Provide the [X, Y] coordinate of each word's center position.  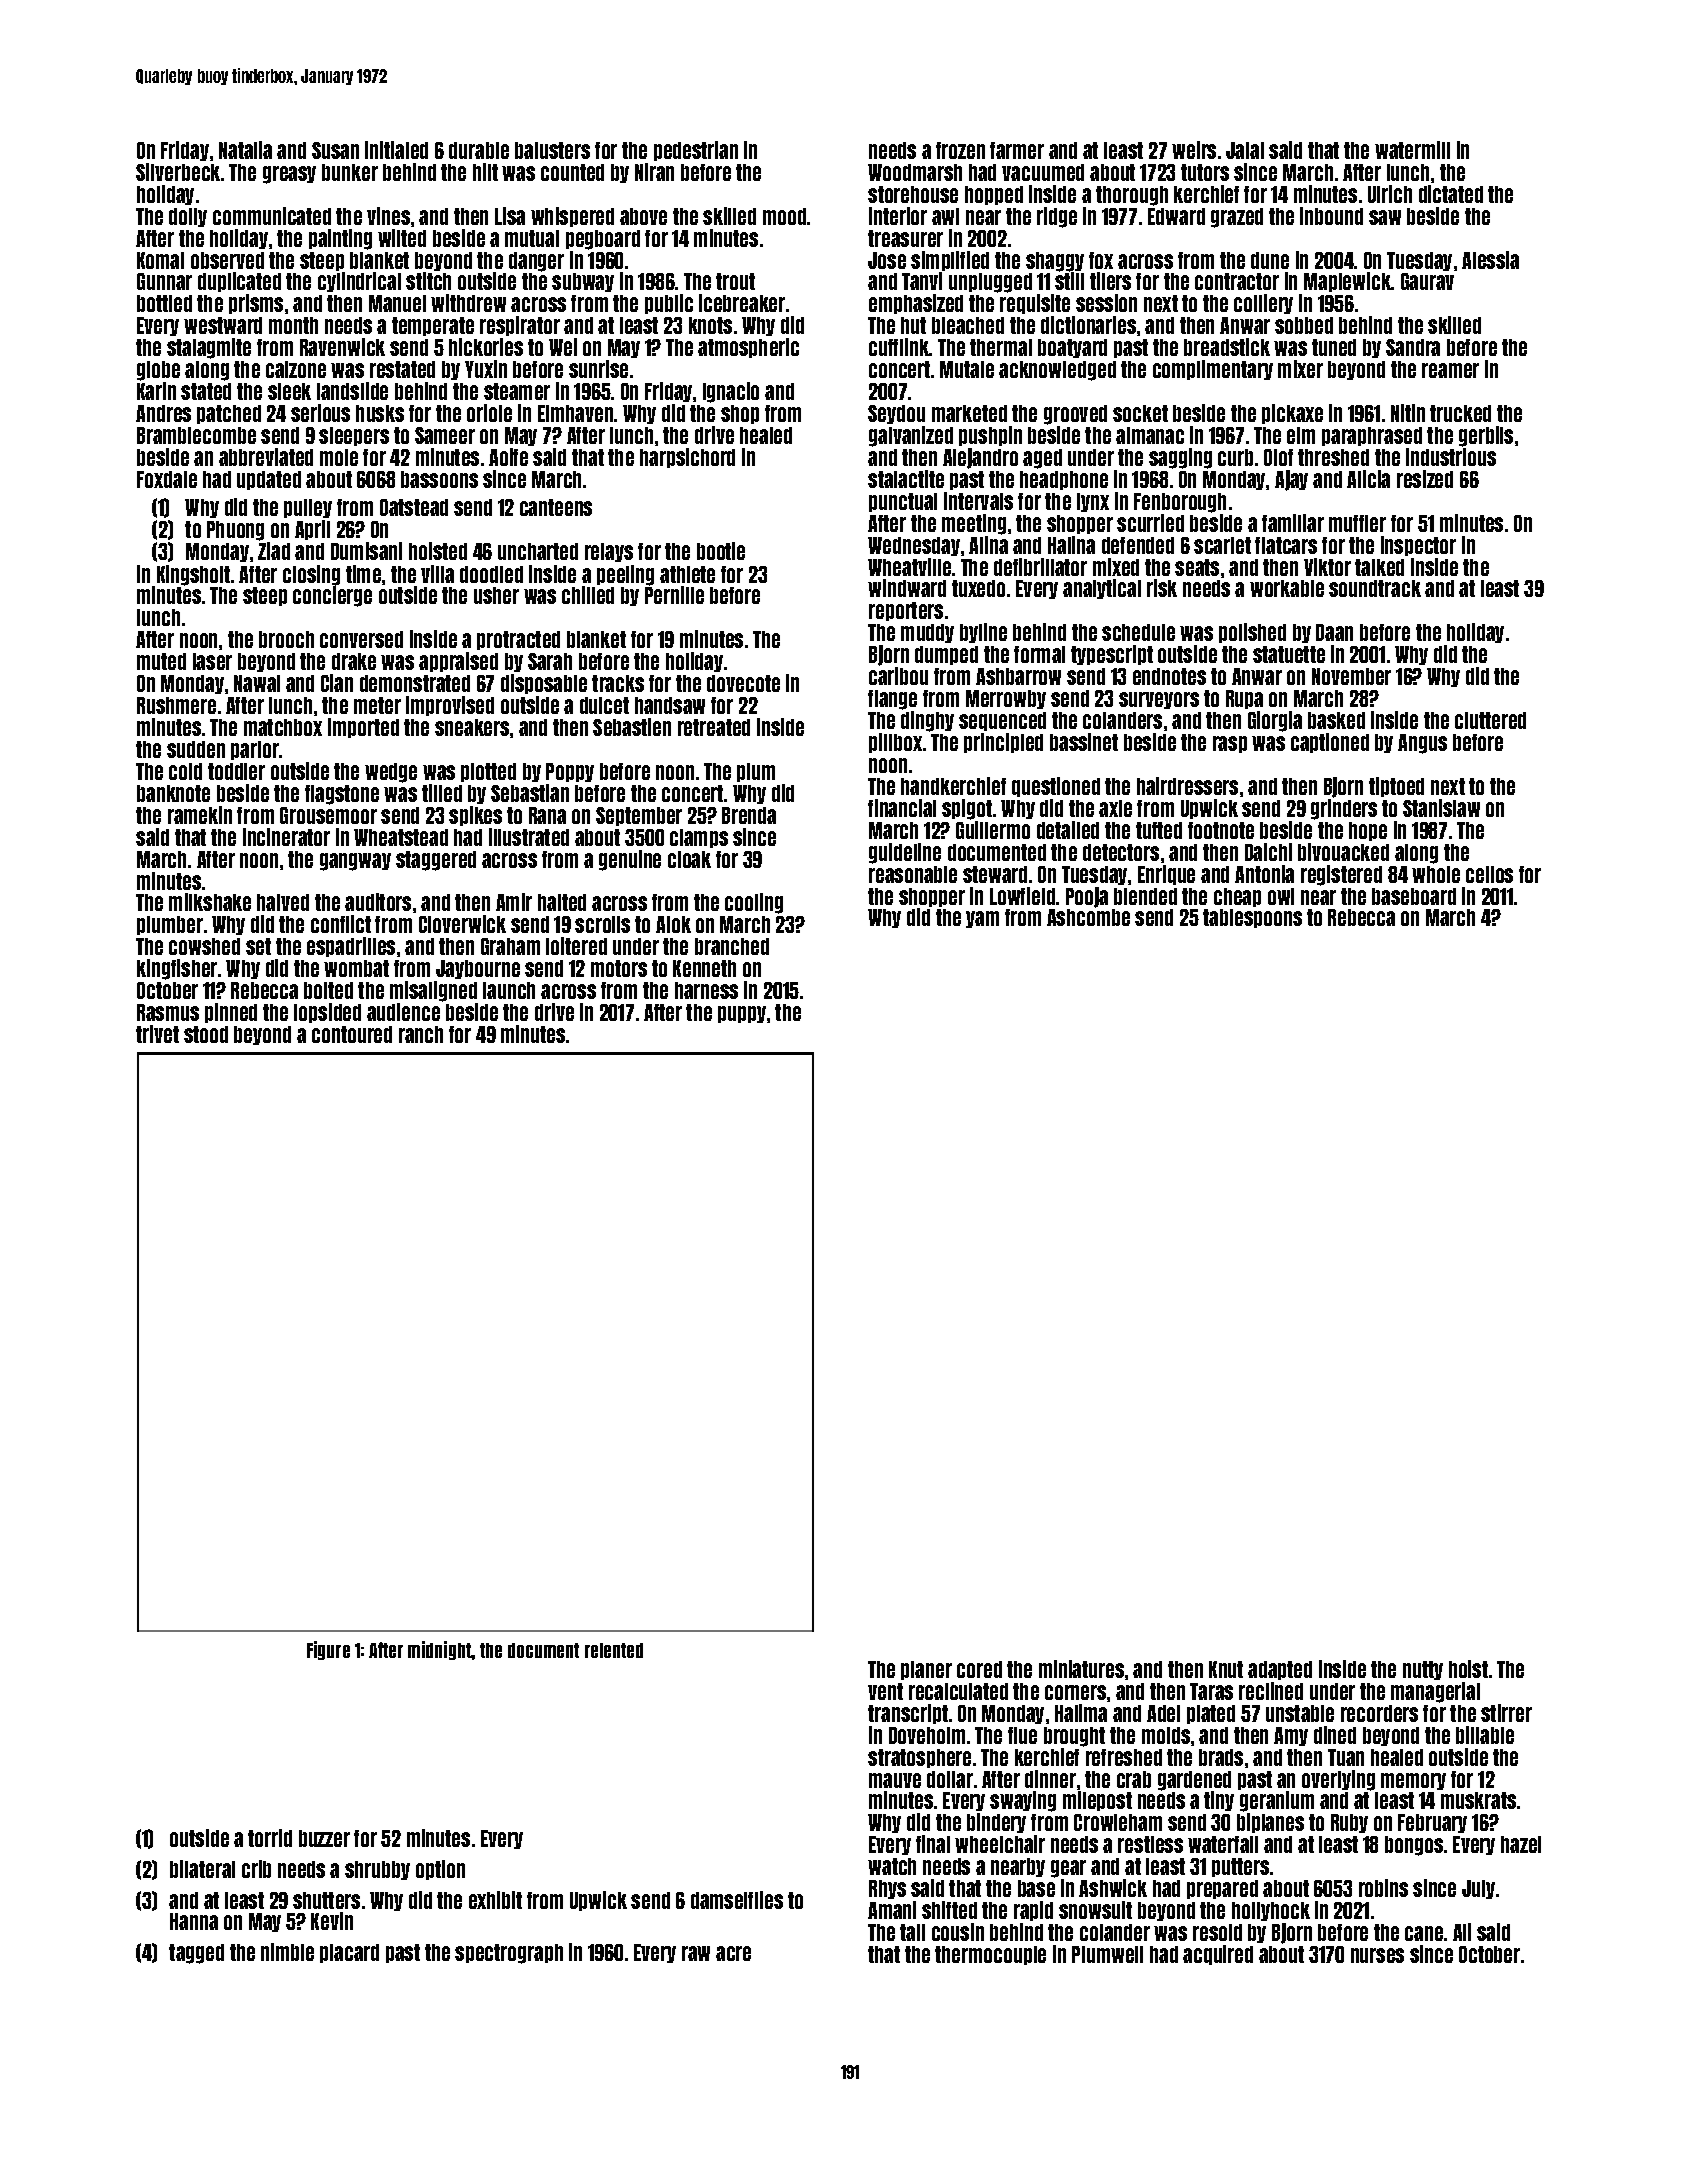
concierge [332, 596]
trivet [157, 1034]
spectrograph [509, 1954]
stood [206, 1034]
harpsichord [687, 458]
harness [706, 990]
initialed [396, 150]
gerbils [1486, 436]
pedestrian [696, 151]
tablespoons [1252, 918]
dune [1270, 260]
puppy [742, 1014]
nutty [1423, 1670]
